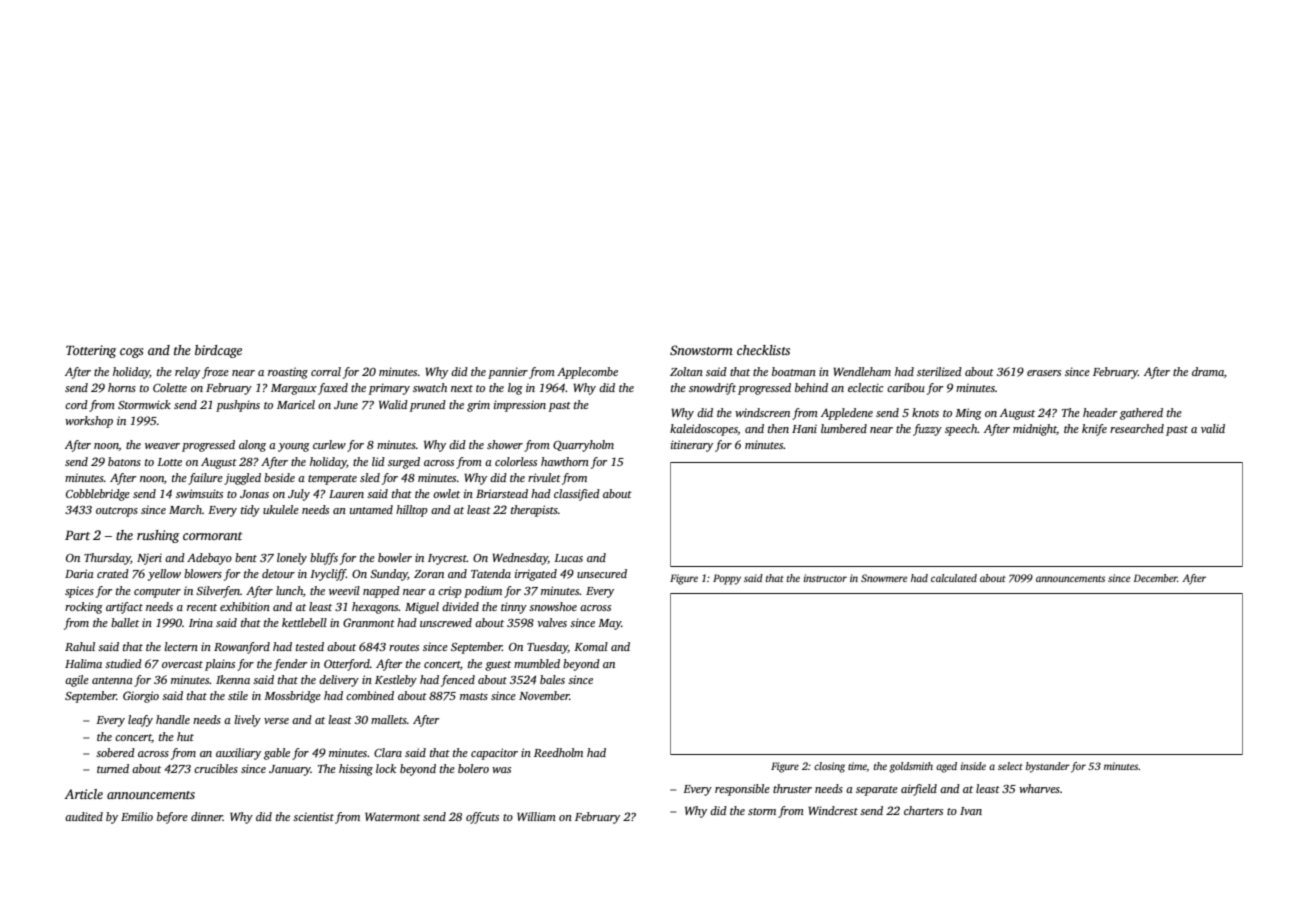  Describe the element at coordinates (544, 695) in the screenshot. I see `November` at that location.
